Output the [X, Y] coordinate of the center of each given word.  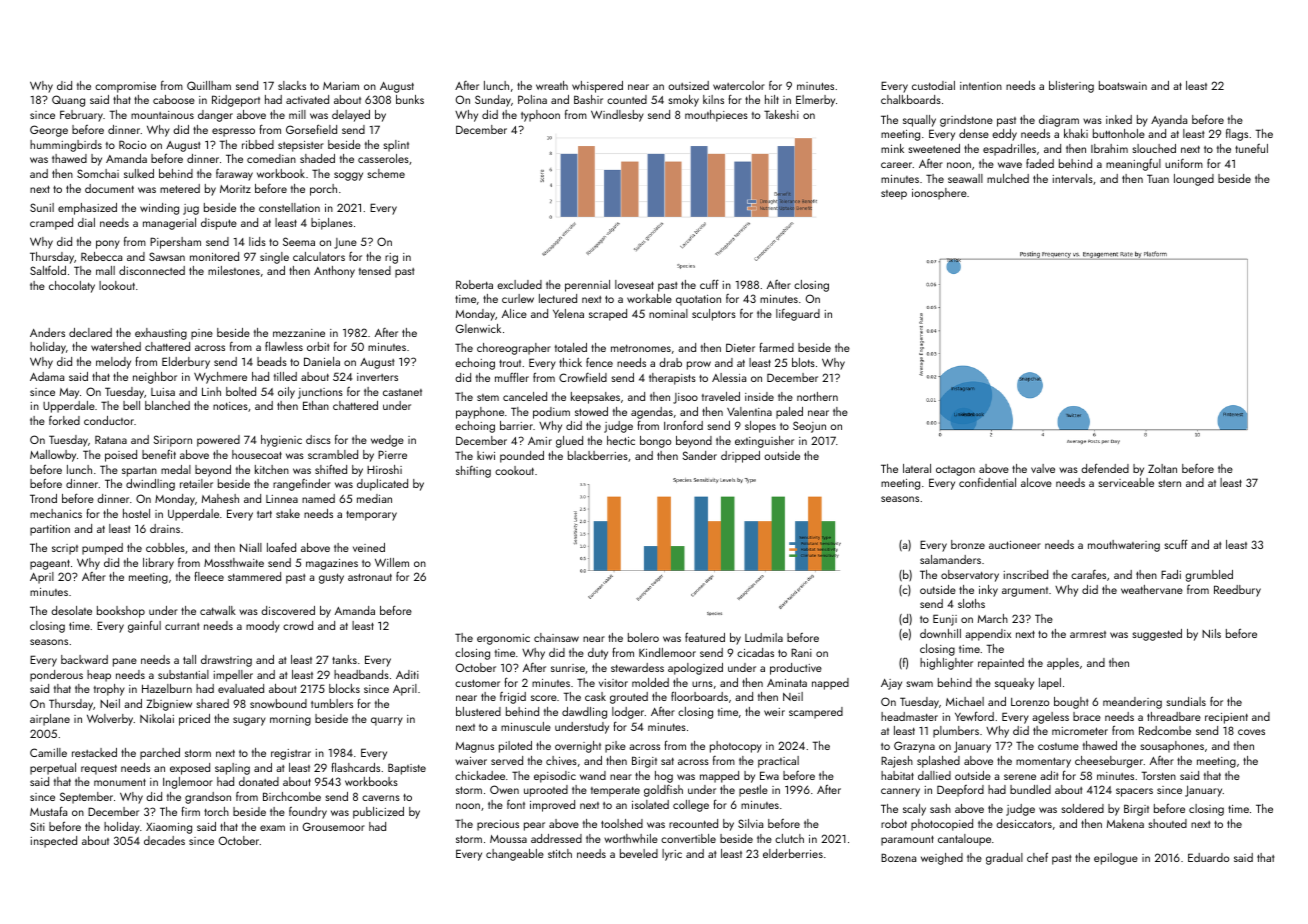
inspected [54, 842]
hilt [772, 99]
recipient [1226, 718]
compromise [125, 87]
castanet [402, 392]
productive [796, 669]
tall [189, 659]
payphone [480, 413]
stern [1170, 483]
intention [981, 86]
